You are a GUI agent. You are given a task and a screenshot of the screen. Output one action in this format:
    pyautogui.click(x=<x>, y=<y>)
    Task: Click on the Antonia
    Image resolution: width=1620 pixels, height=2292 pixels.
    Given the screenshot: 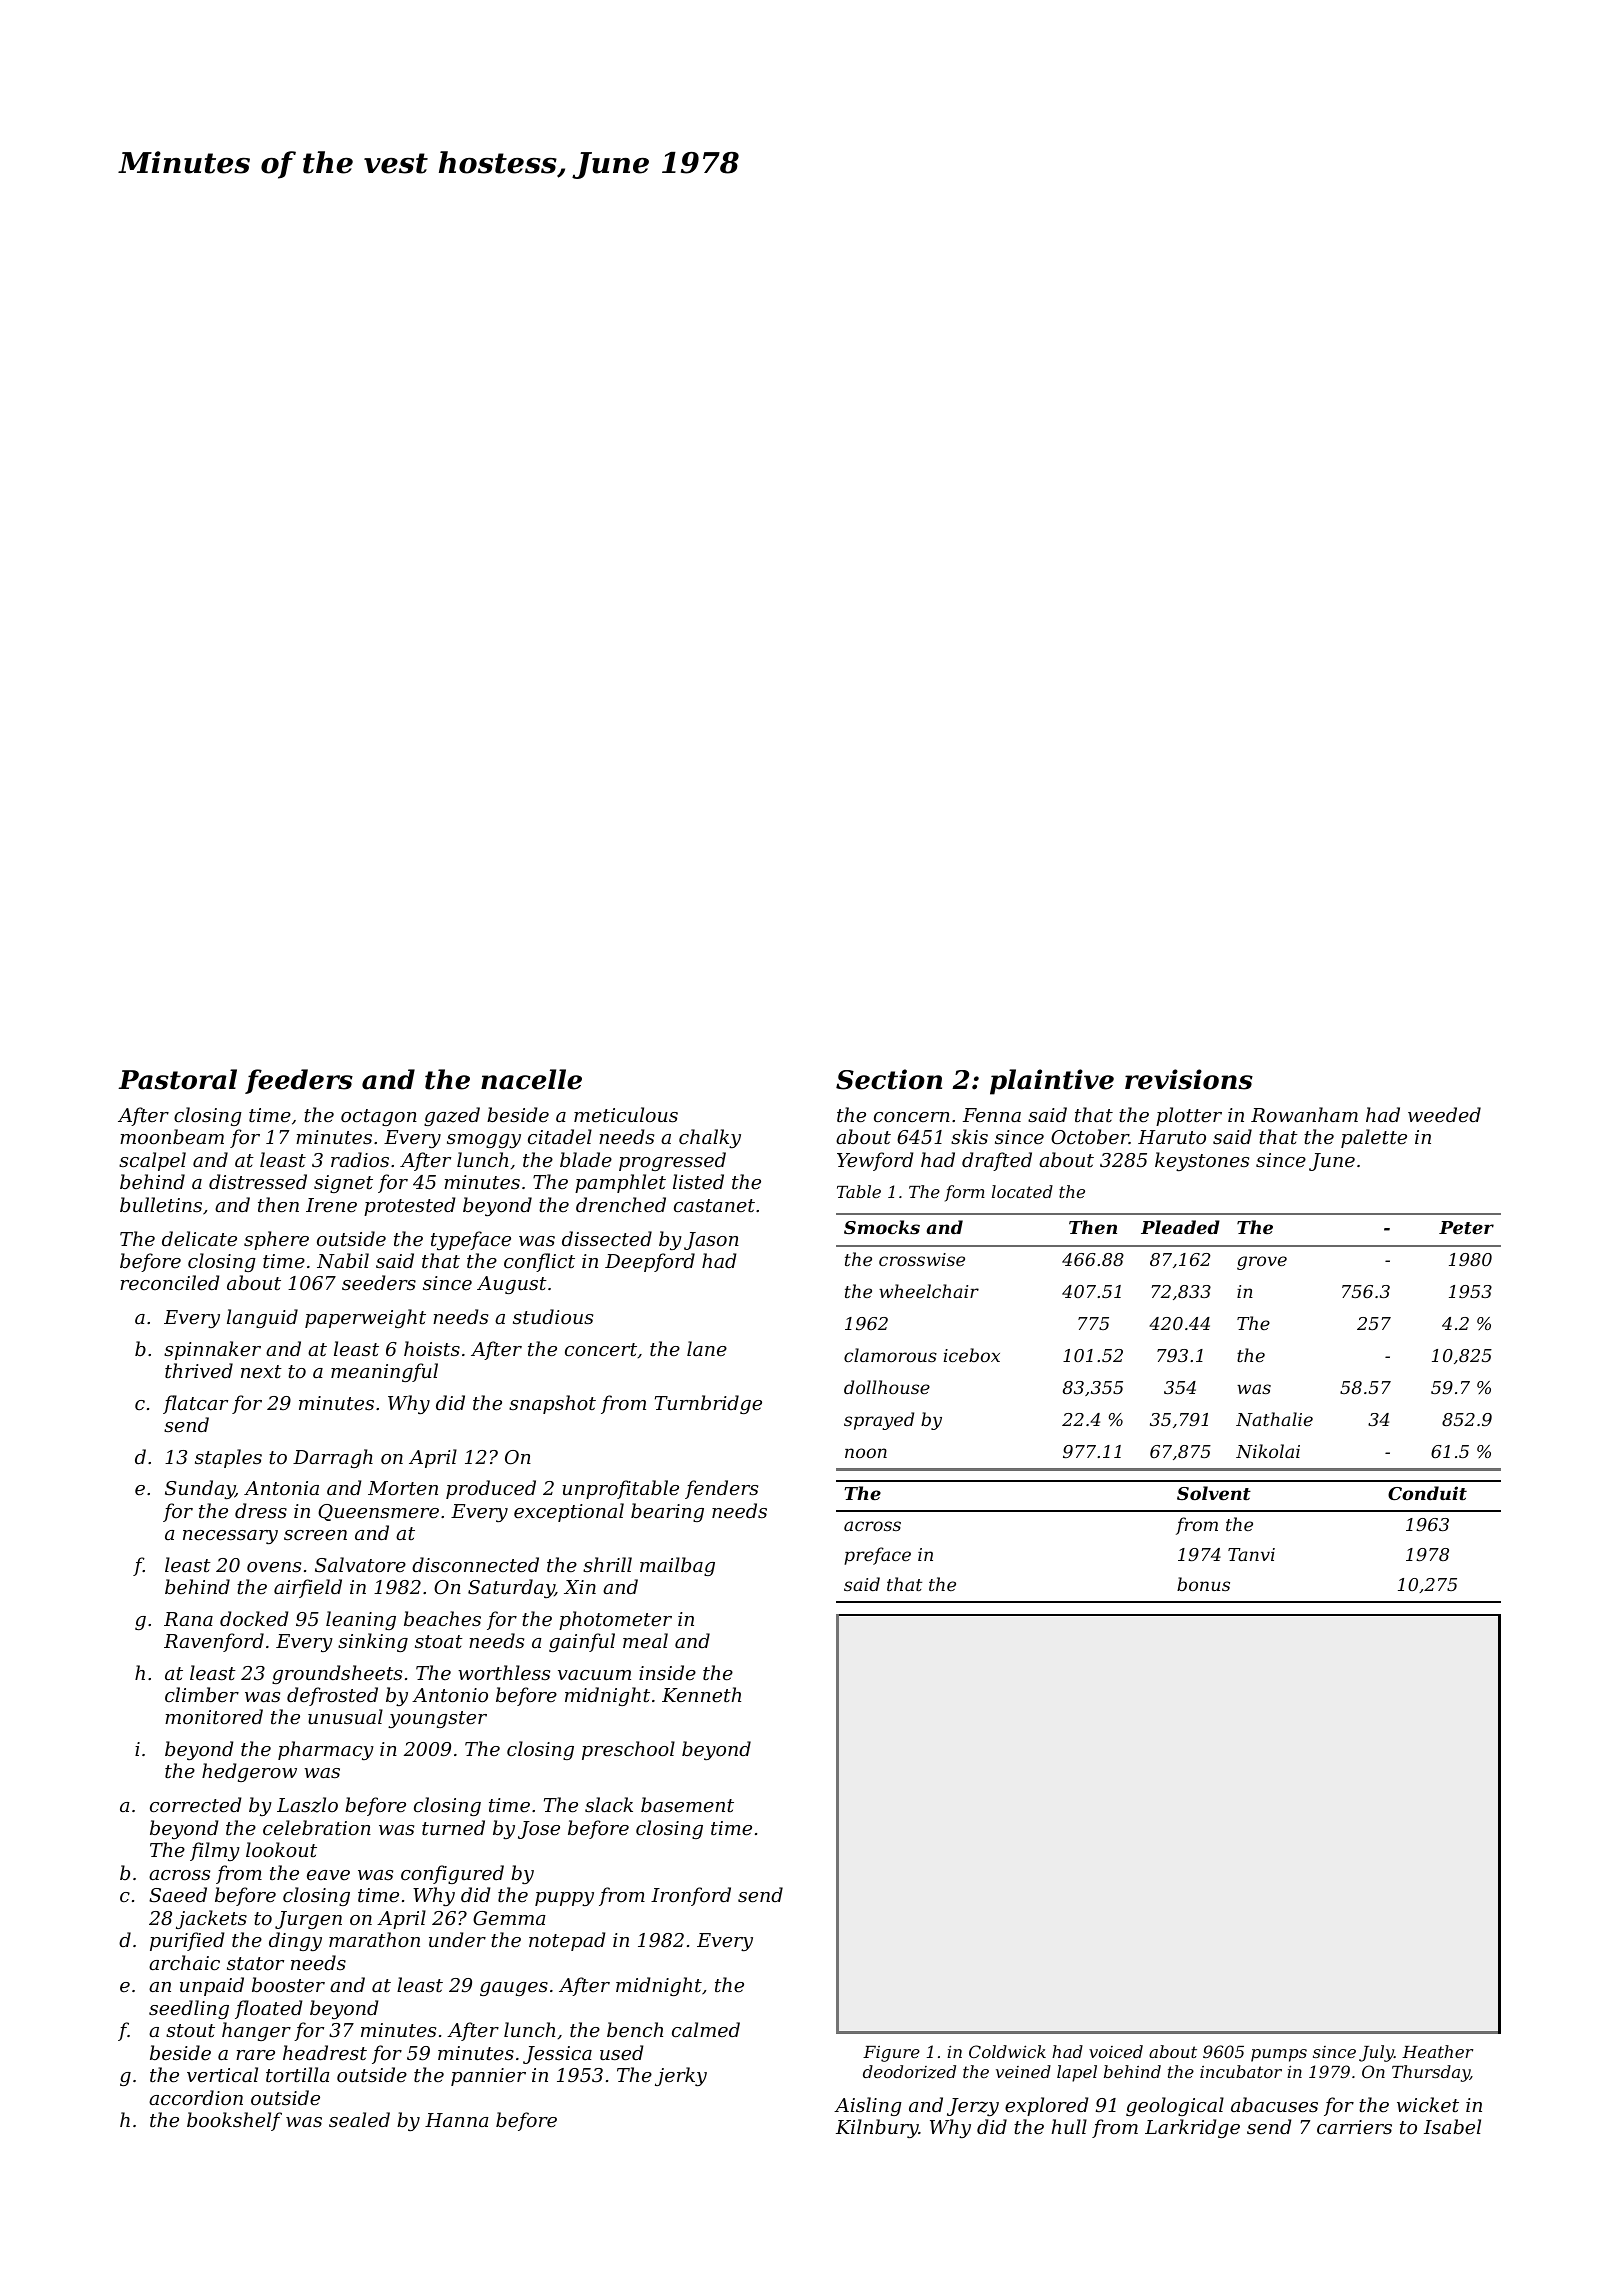 What is the action you would take?
    pyautogui.click(x=281, y=1488)
